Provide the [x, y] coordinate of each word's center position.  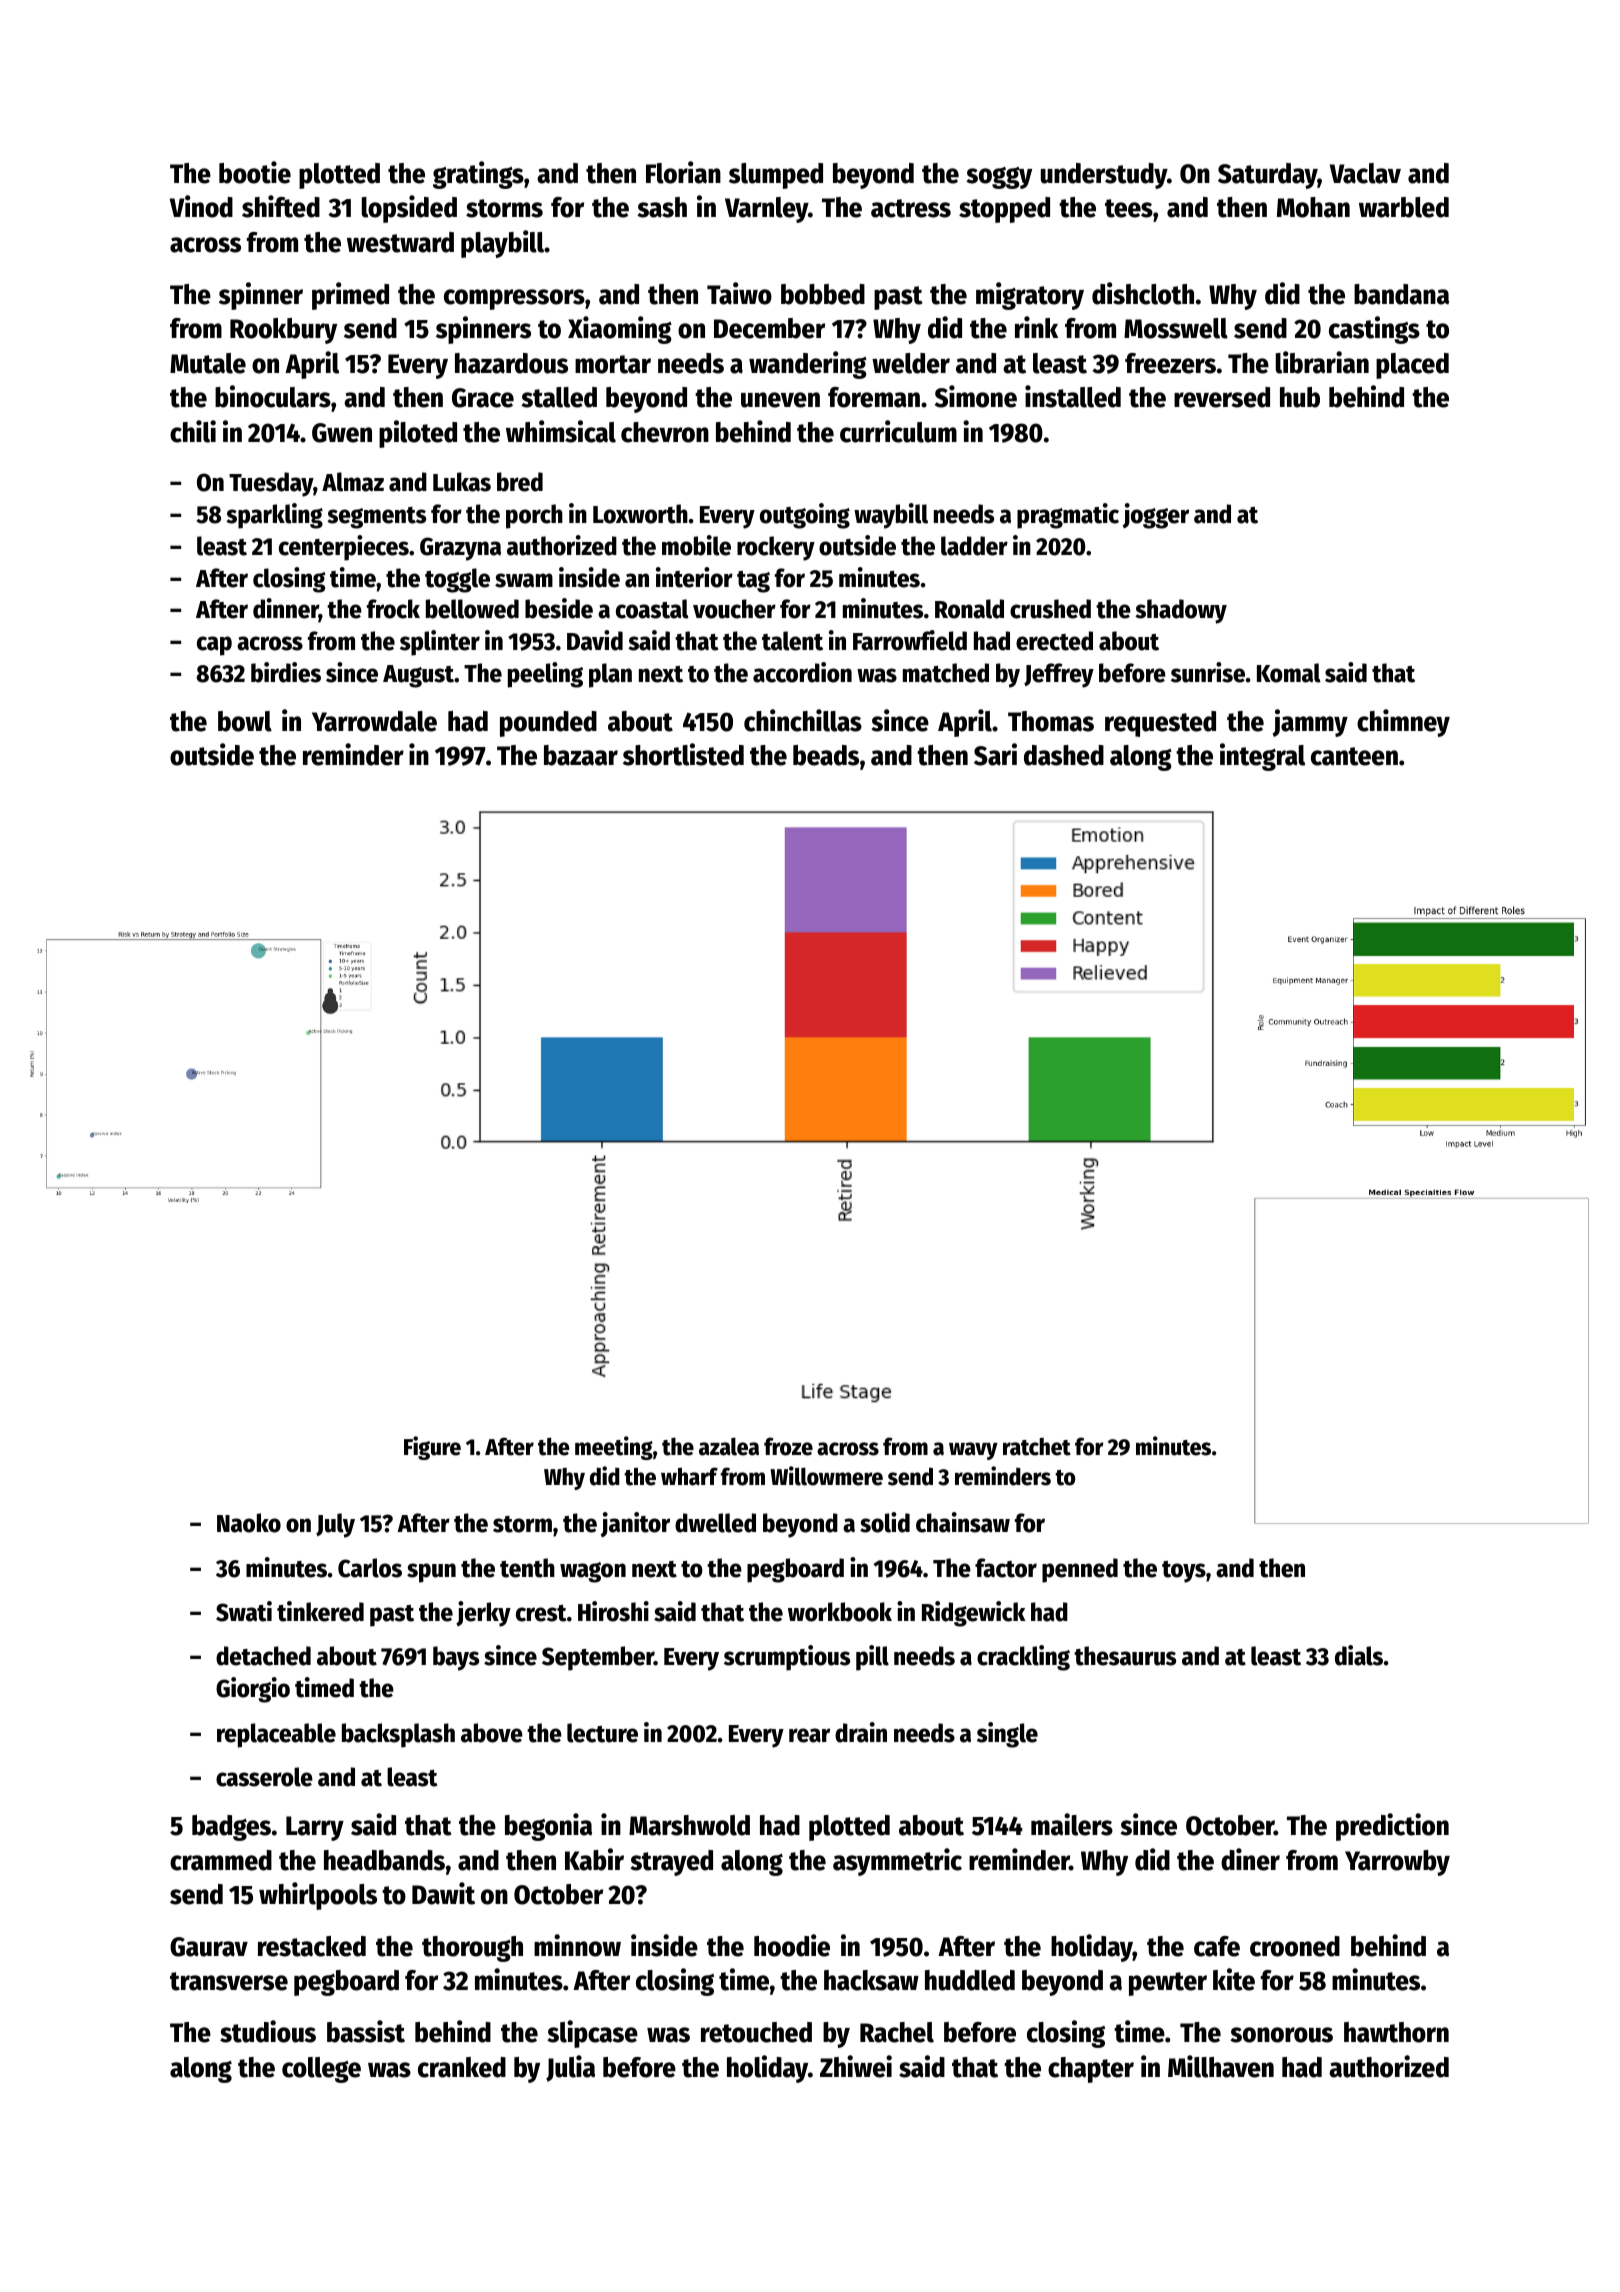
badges [231, 1828]
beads [826, 755]
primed [350, 296]
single [1007, 1735]
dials [1359, 1655]
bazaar [581, 755]
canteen [1354, 756]
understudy [1104, 176]
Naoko [249, 1523]
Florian [683, 172]
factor [1006, 1568]
